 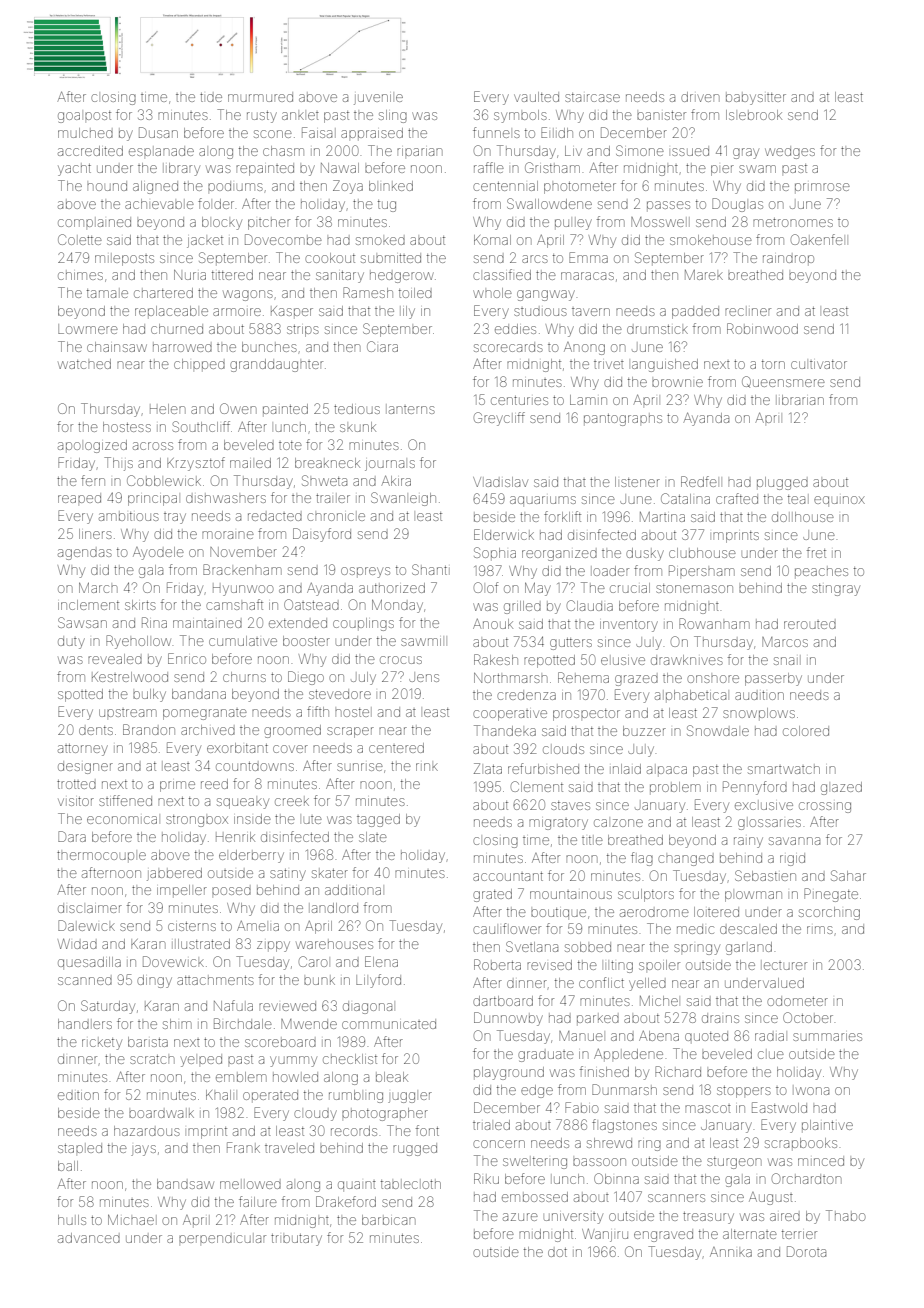 I want to click on tablecloth, so click(x=411, y=1184).
